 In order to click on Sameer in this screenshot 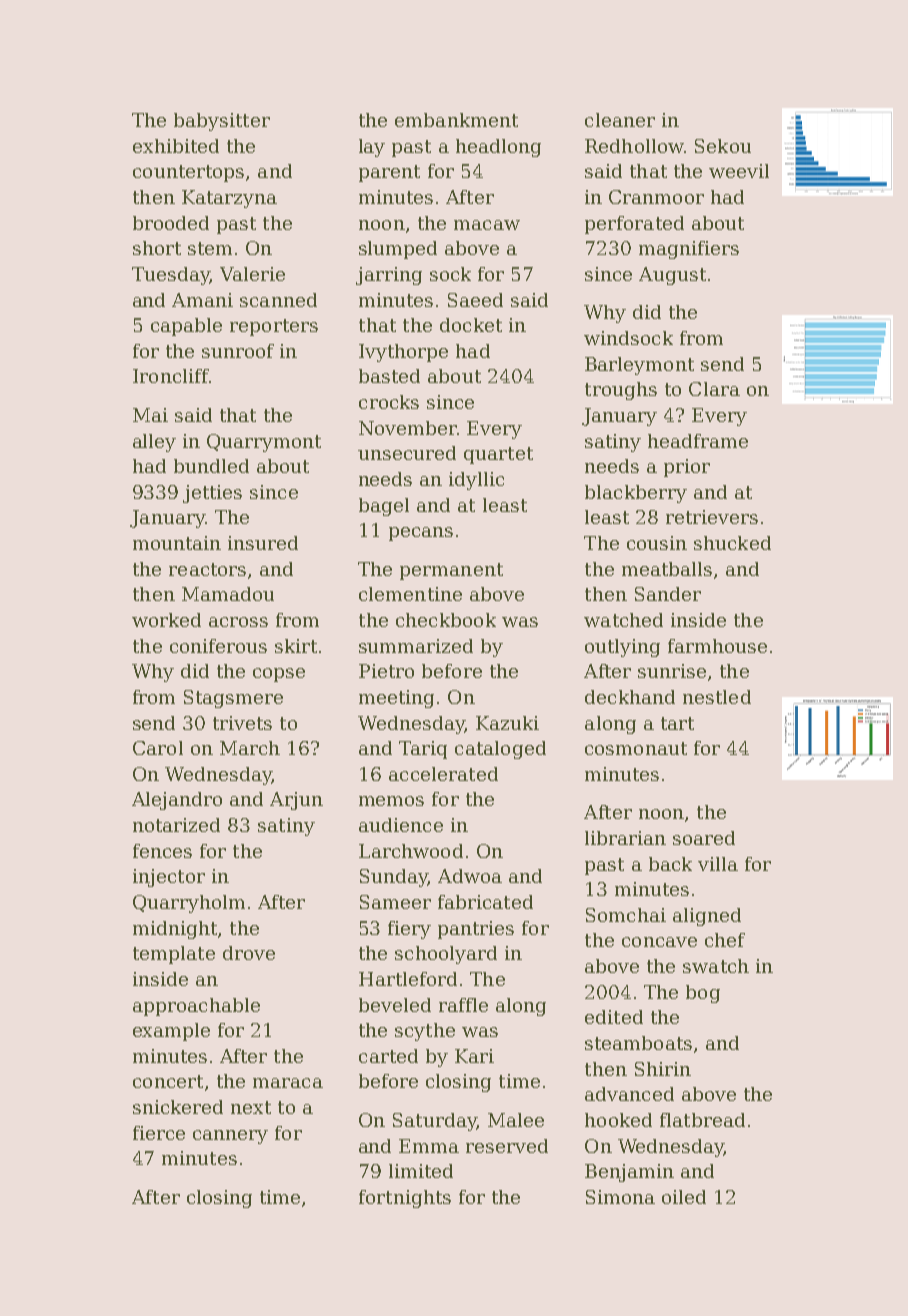, I will do `click(395, 902)`.
